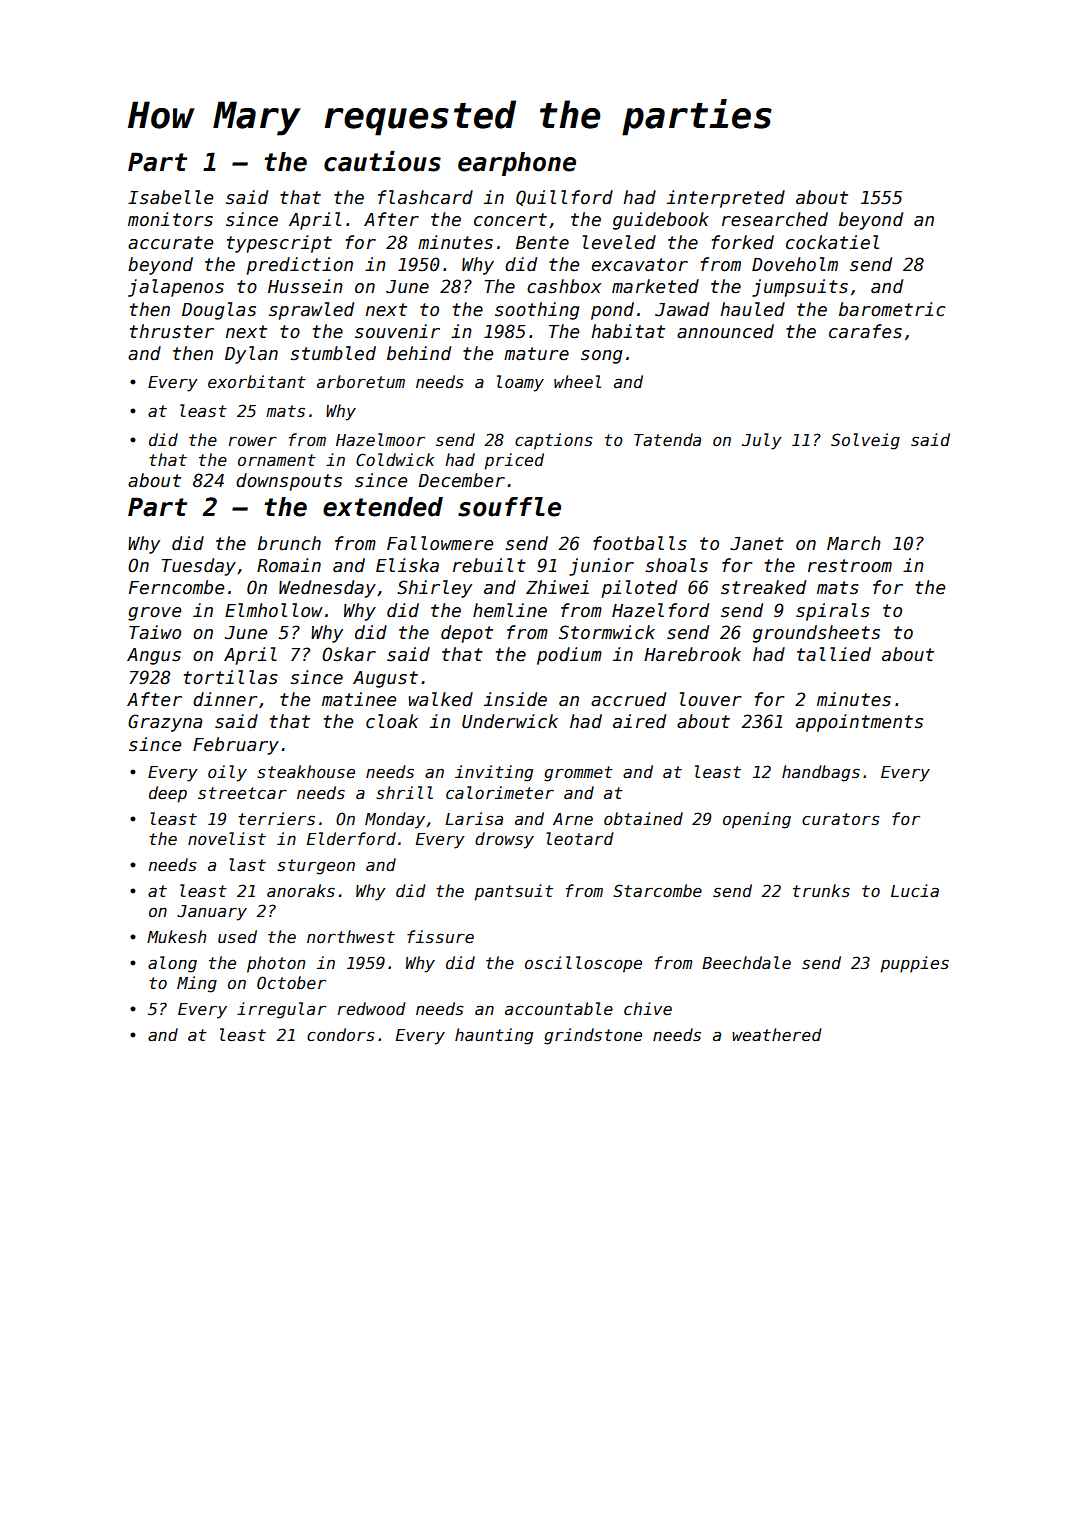  Describe the element at coordinates (850, 566) in the screenshot. I see `restroom` at that location.
